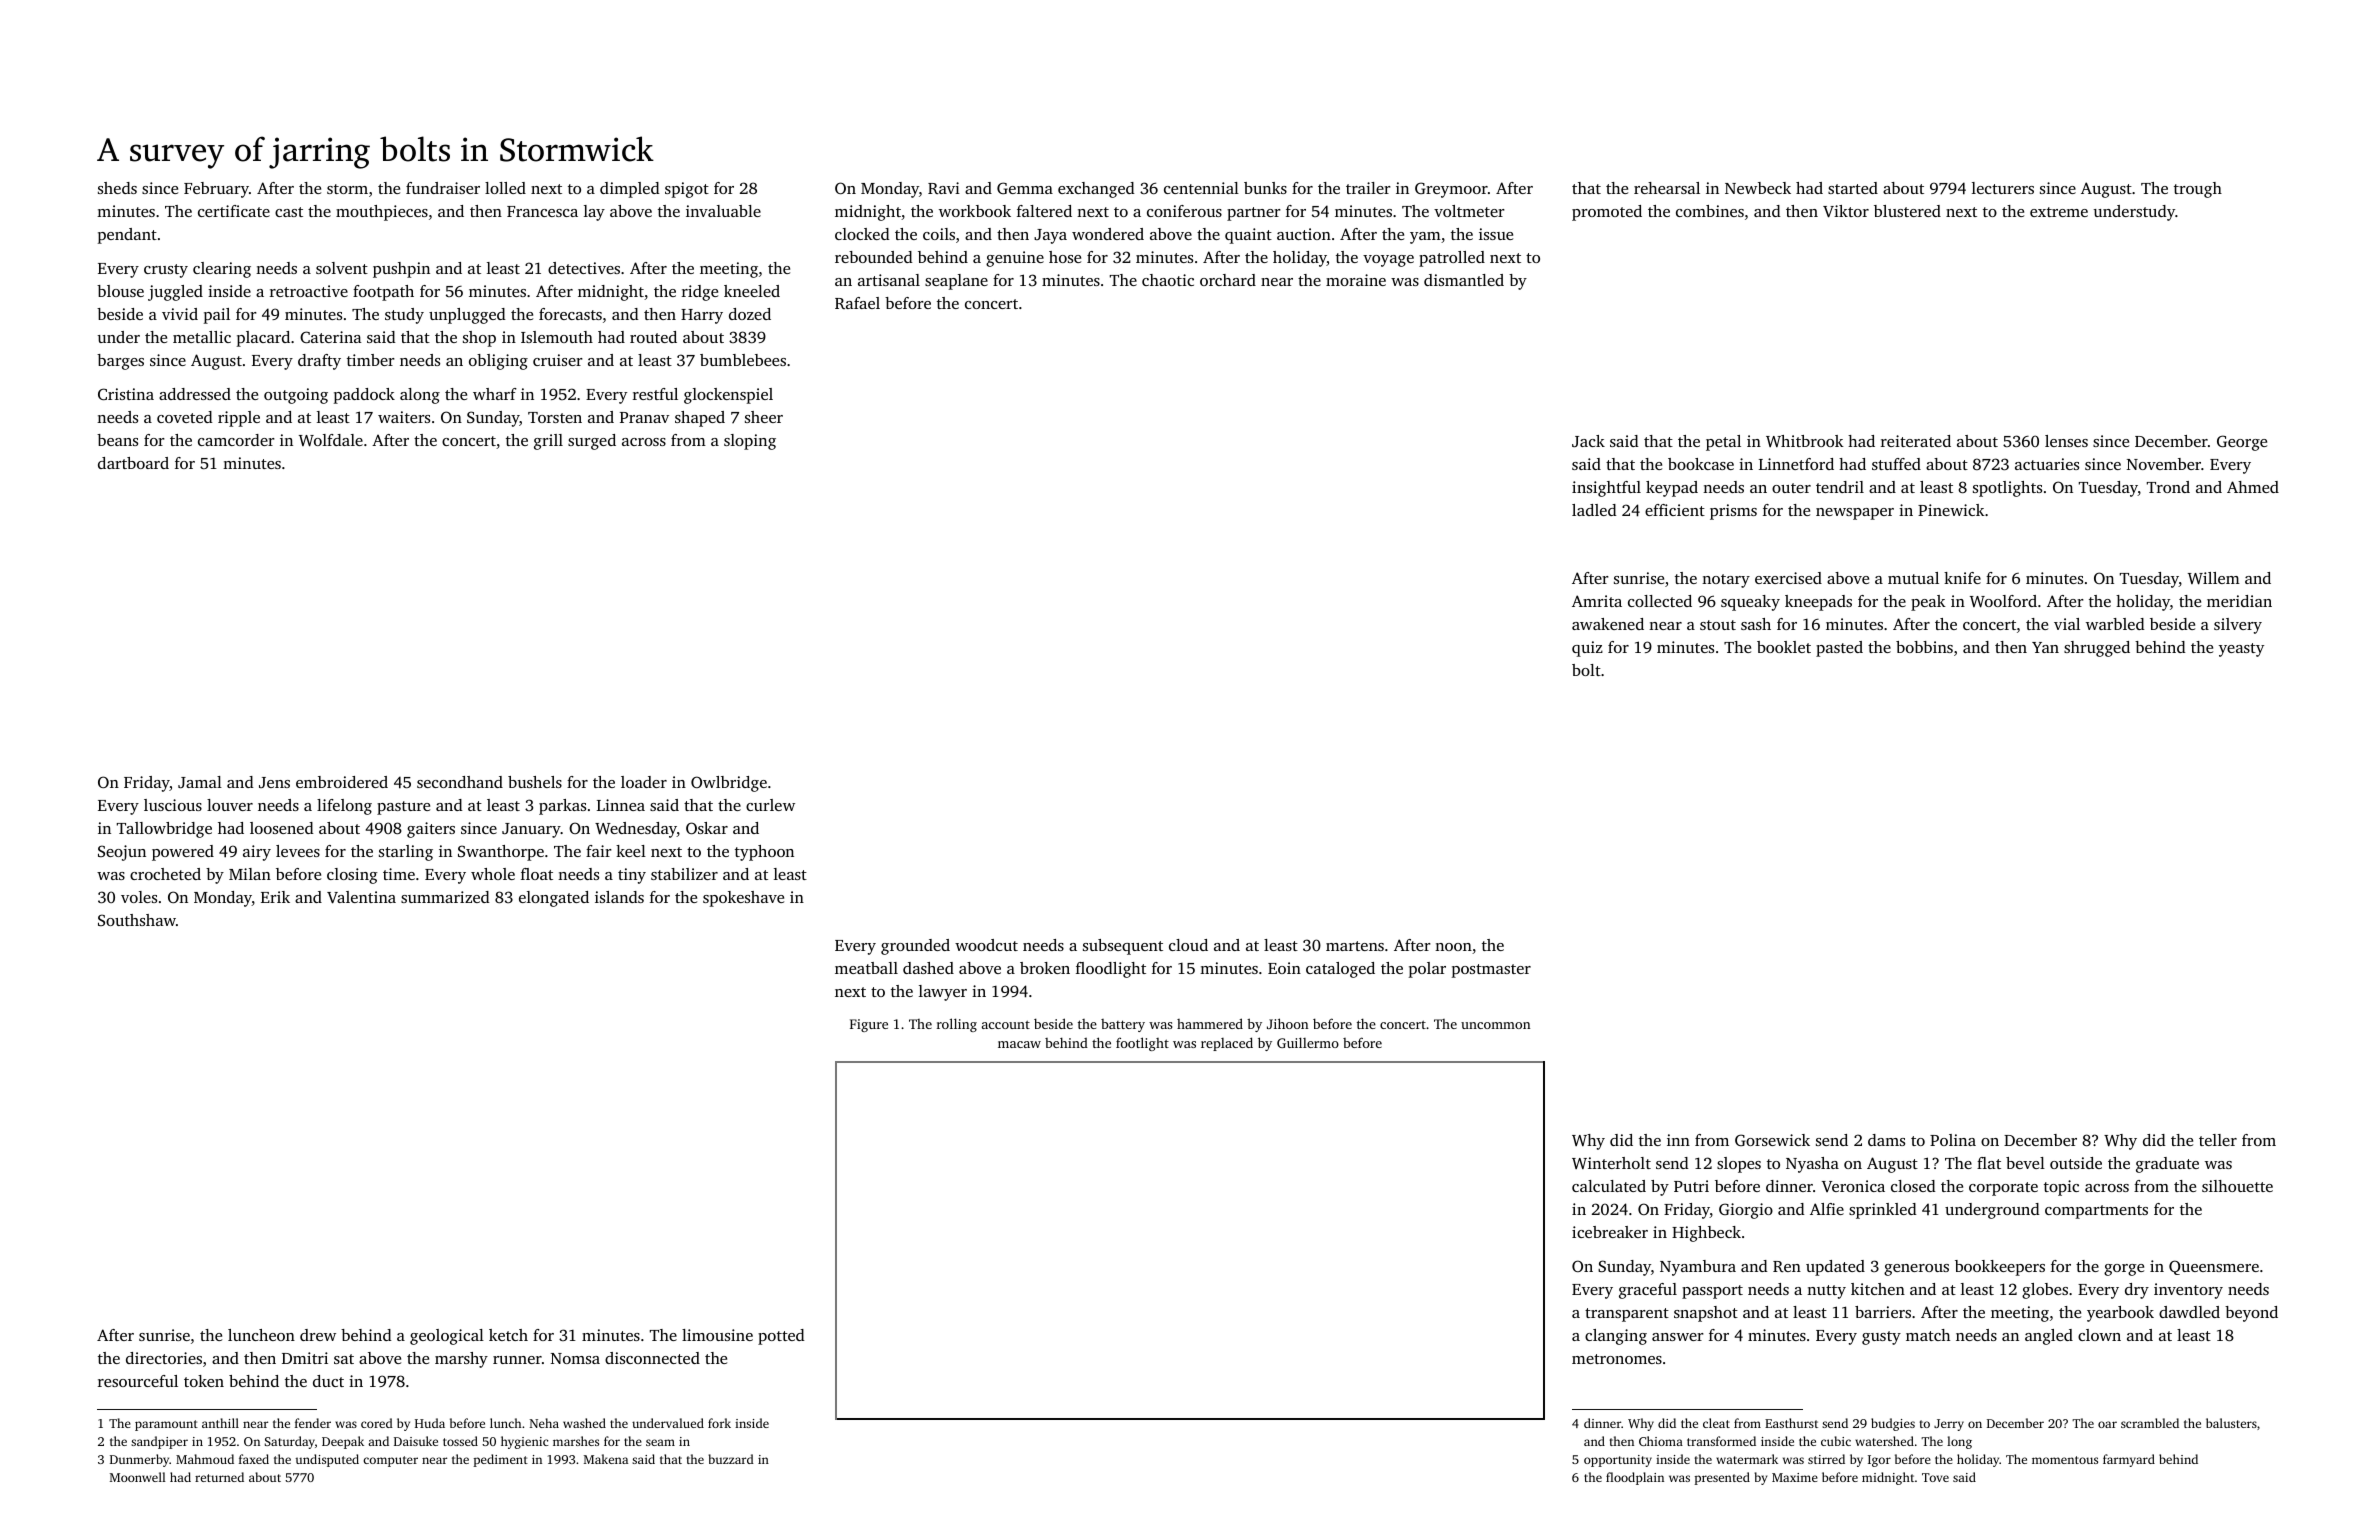 This image has height=1540, width=2380. Describe the element at coordinates (2242, 443) in the image. I see `George` at that location.
